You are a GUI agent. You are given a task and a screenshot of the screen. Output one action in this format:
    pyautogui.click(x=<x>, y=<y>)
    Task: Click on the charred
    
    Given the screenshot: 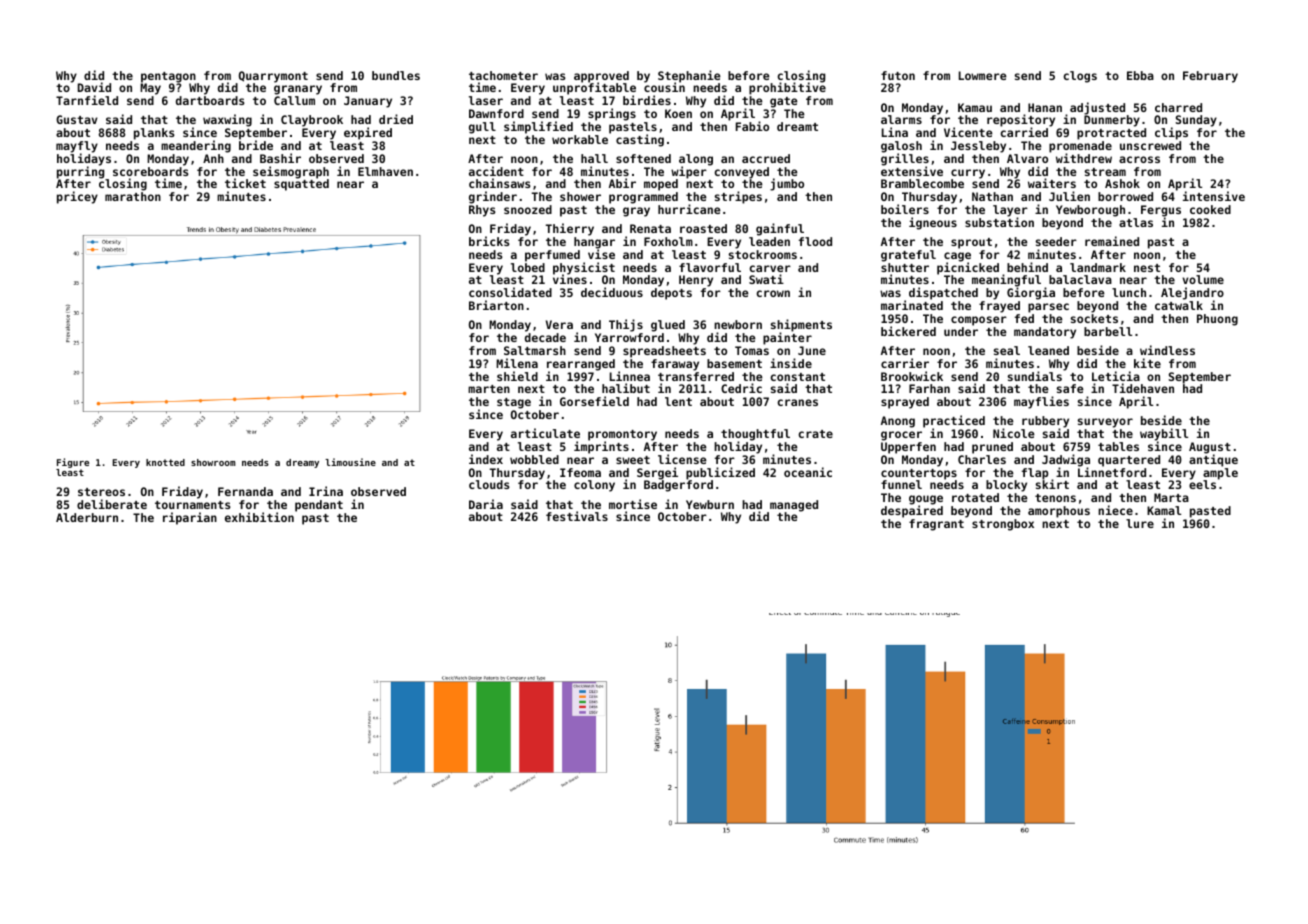 What is the action you would take?
    pyautogui.click(x=1178, y=107)
